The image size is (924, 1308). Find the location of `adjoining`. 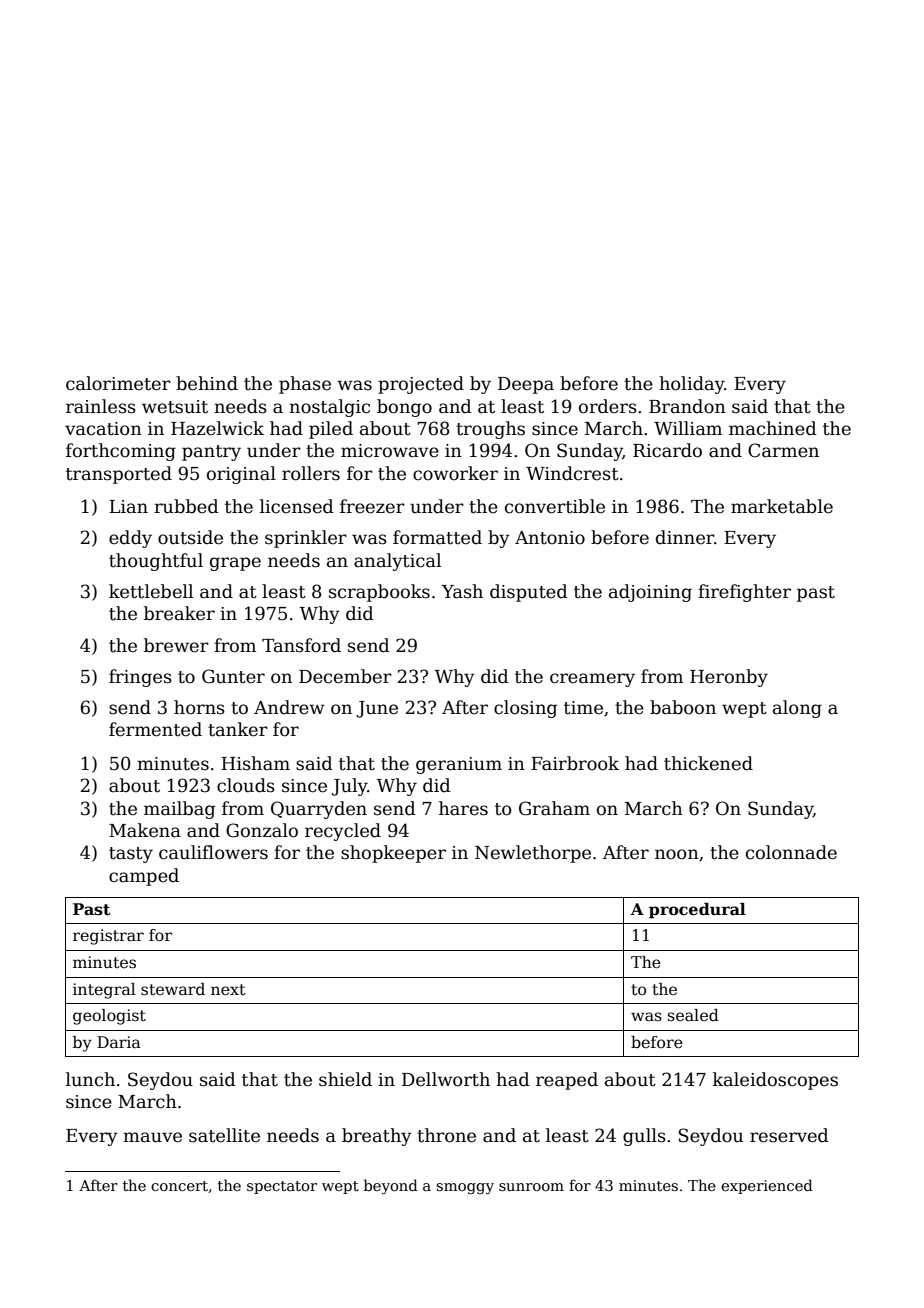

adjoining is located at coordinates (650, 593).
